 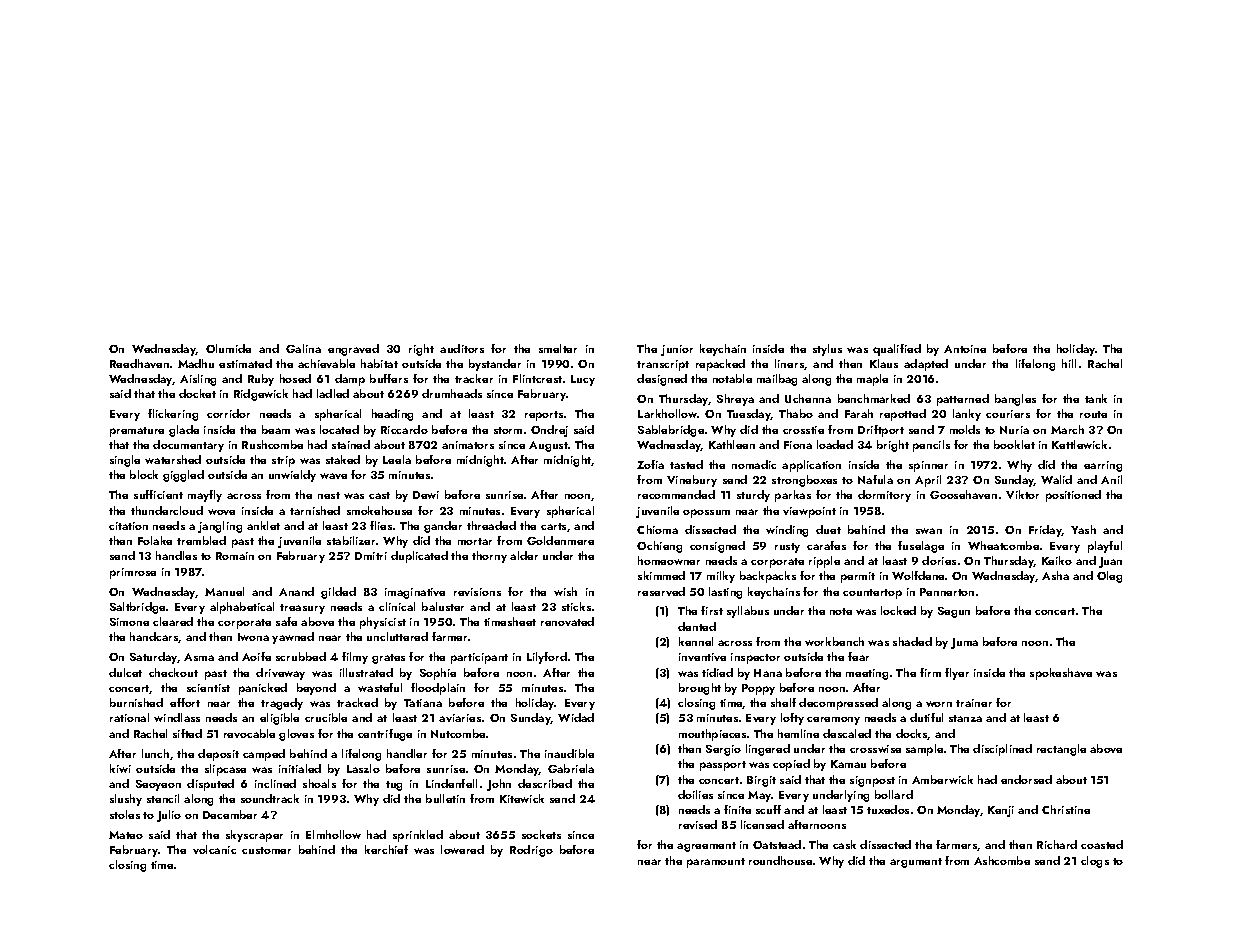 What do you see at coordinates (1055, 575) in the screenshot?
I see `Asha` at bounding box center [1055, 575].
